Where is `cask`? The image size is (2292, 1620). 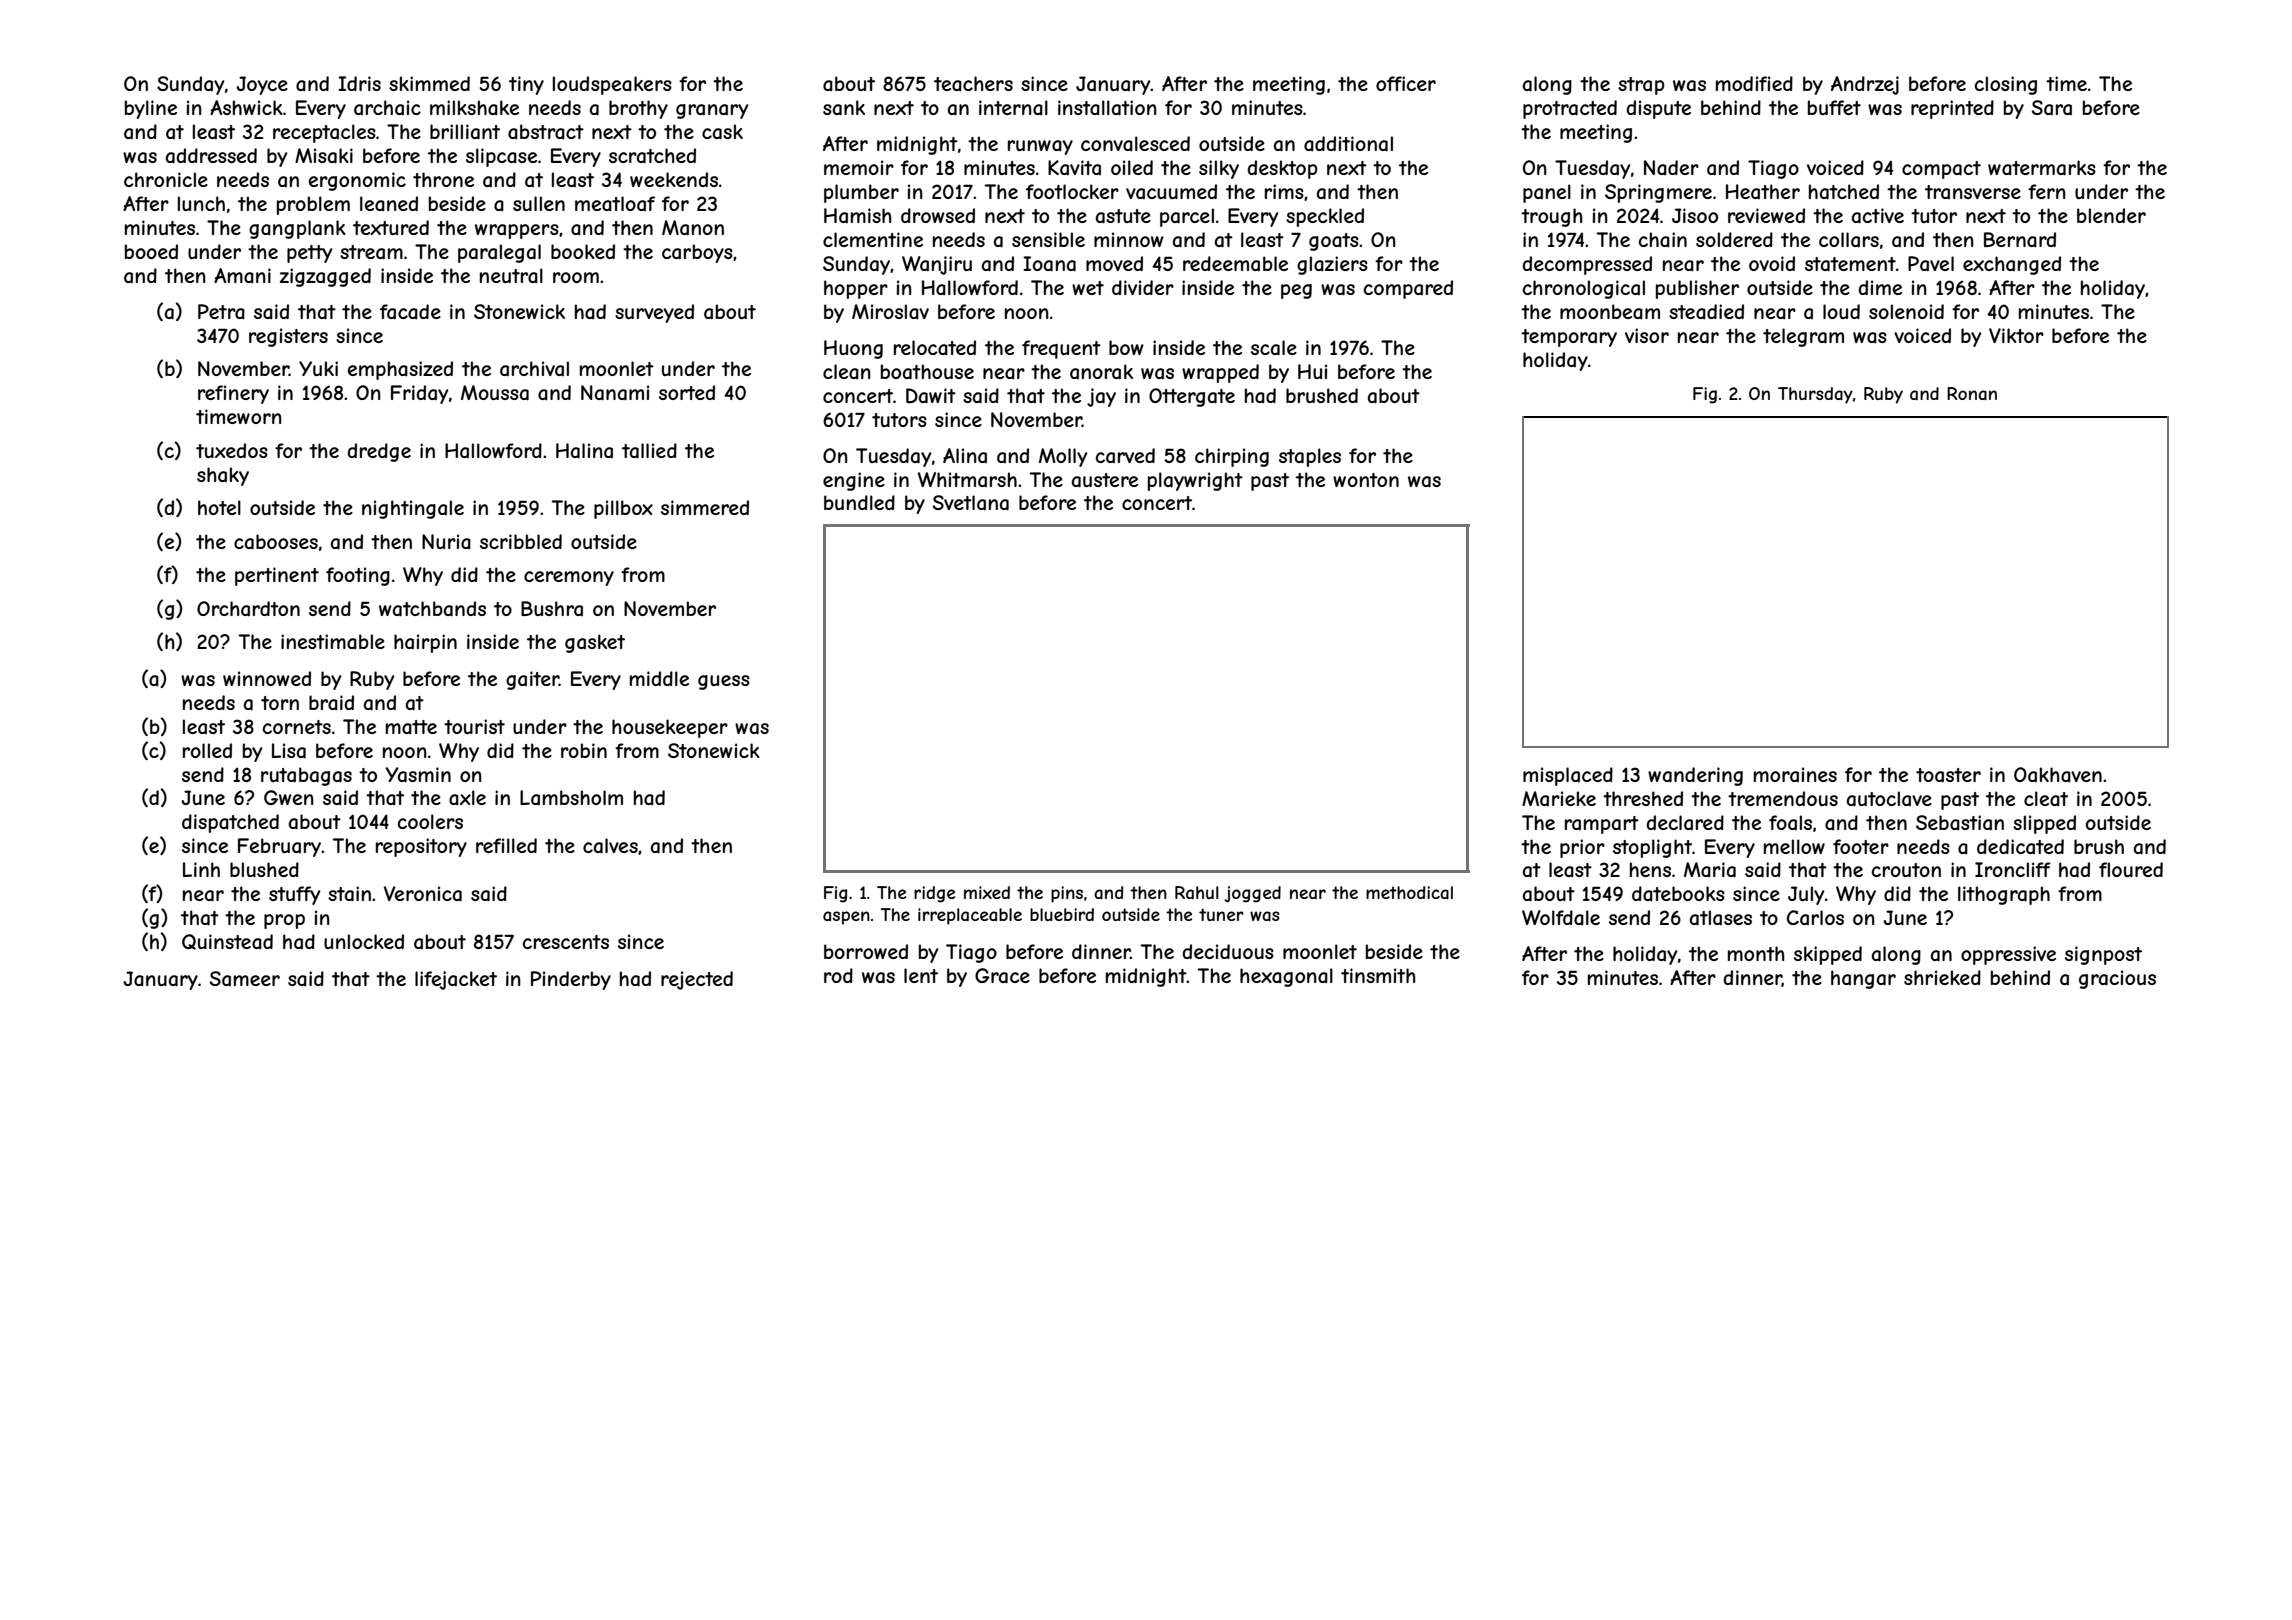 cask is located at coordinates (722, 132).
